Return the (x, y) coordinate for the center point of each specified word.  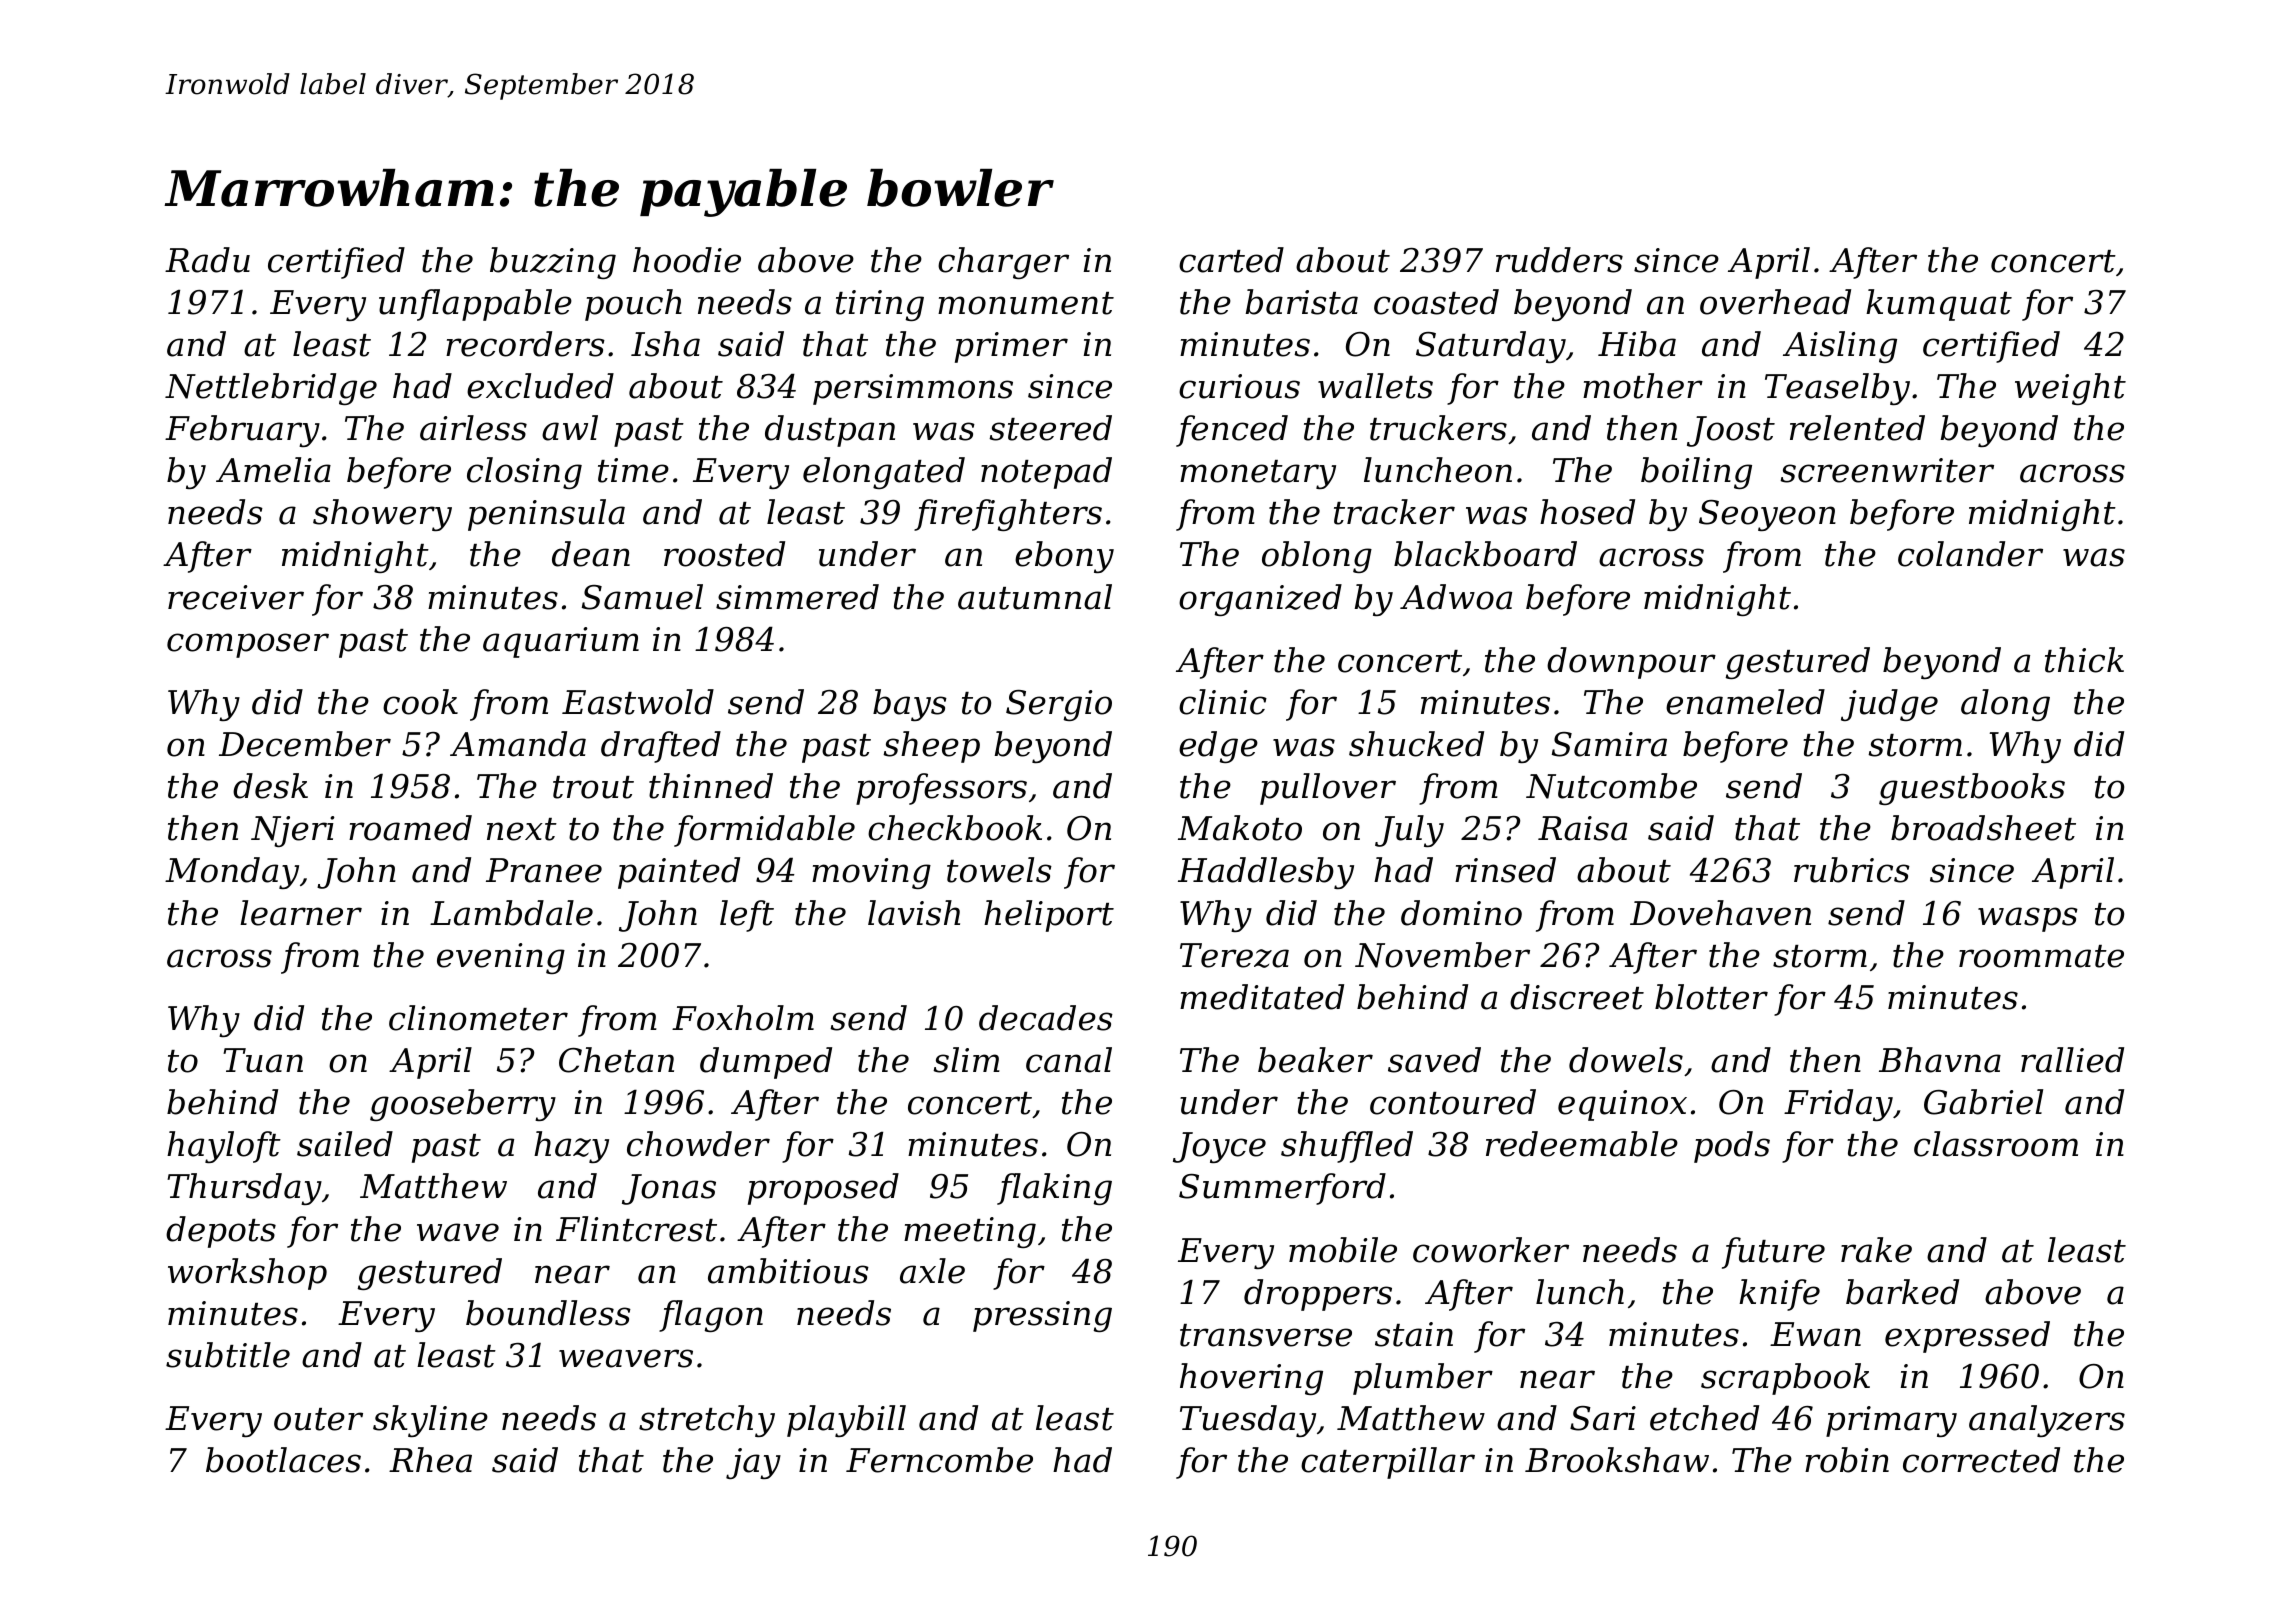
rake (1876, 1250)
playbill (846, 1421)
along (2005, 705)
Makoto (1240, 828)
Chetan (616, 1060)
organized (1260, 600)
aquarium (561, 642)
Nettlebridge (271, 389)
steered (1050, 428)
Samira (1609, 744)
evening (501, 958)
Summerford (1282, 1189)
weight (2070, 389)
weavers (626, 1358)
